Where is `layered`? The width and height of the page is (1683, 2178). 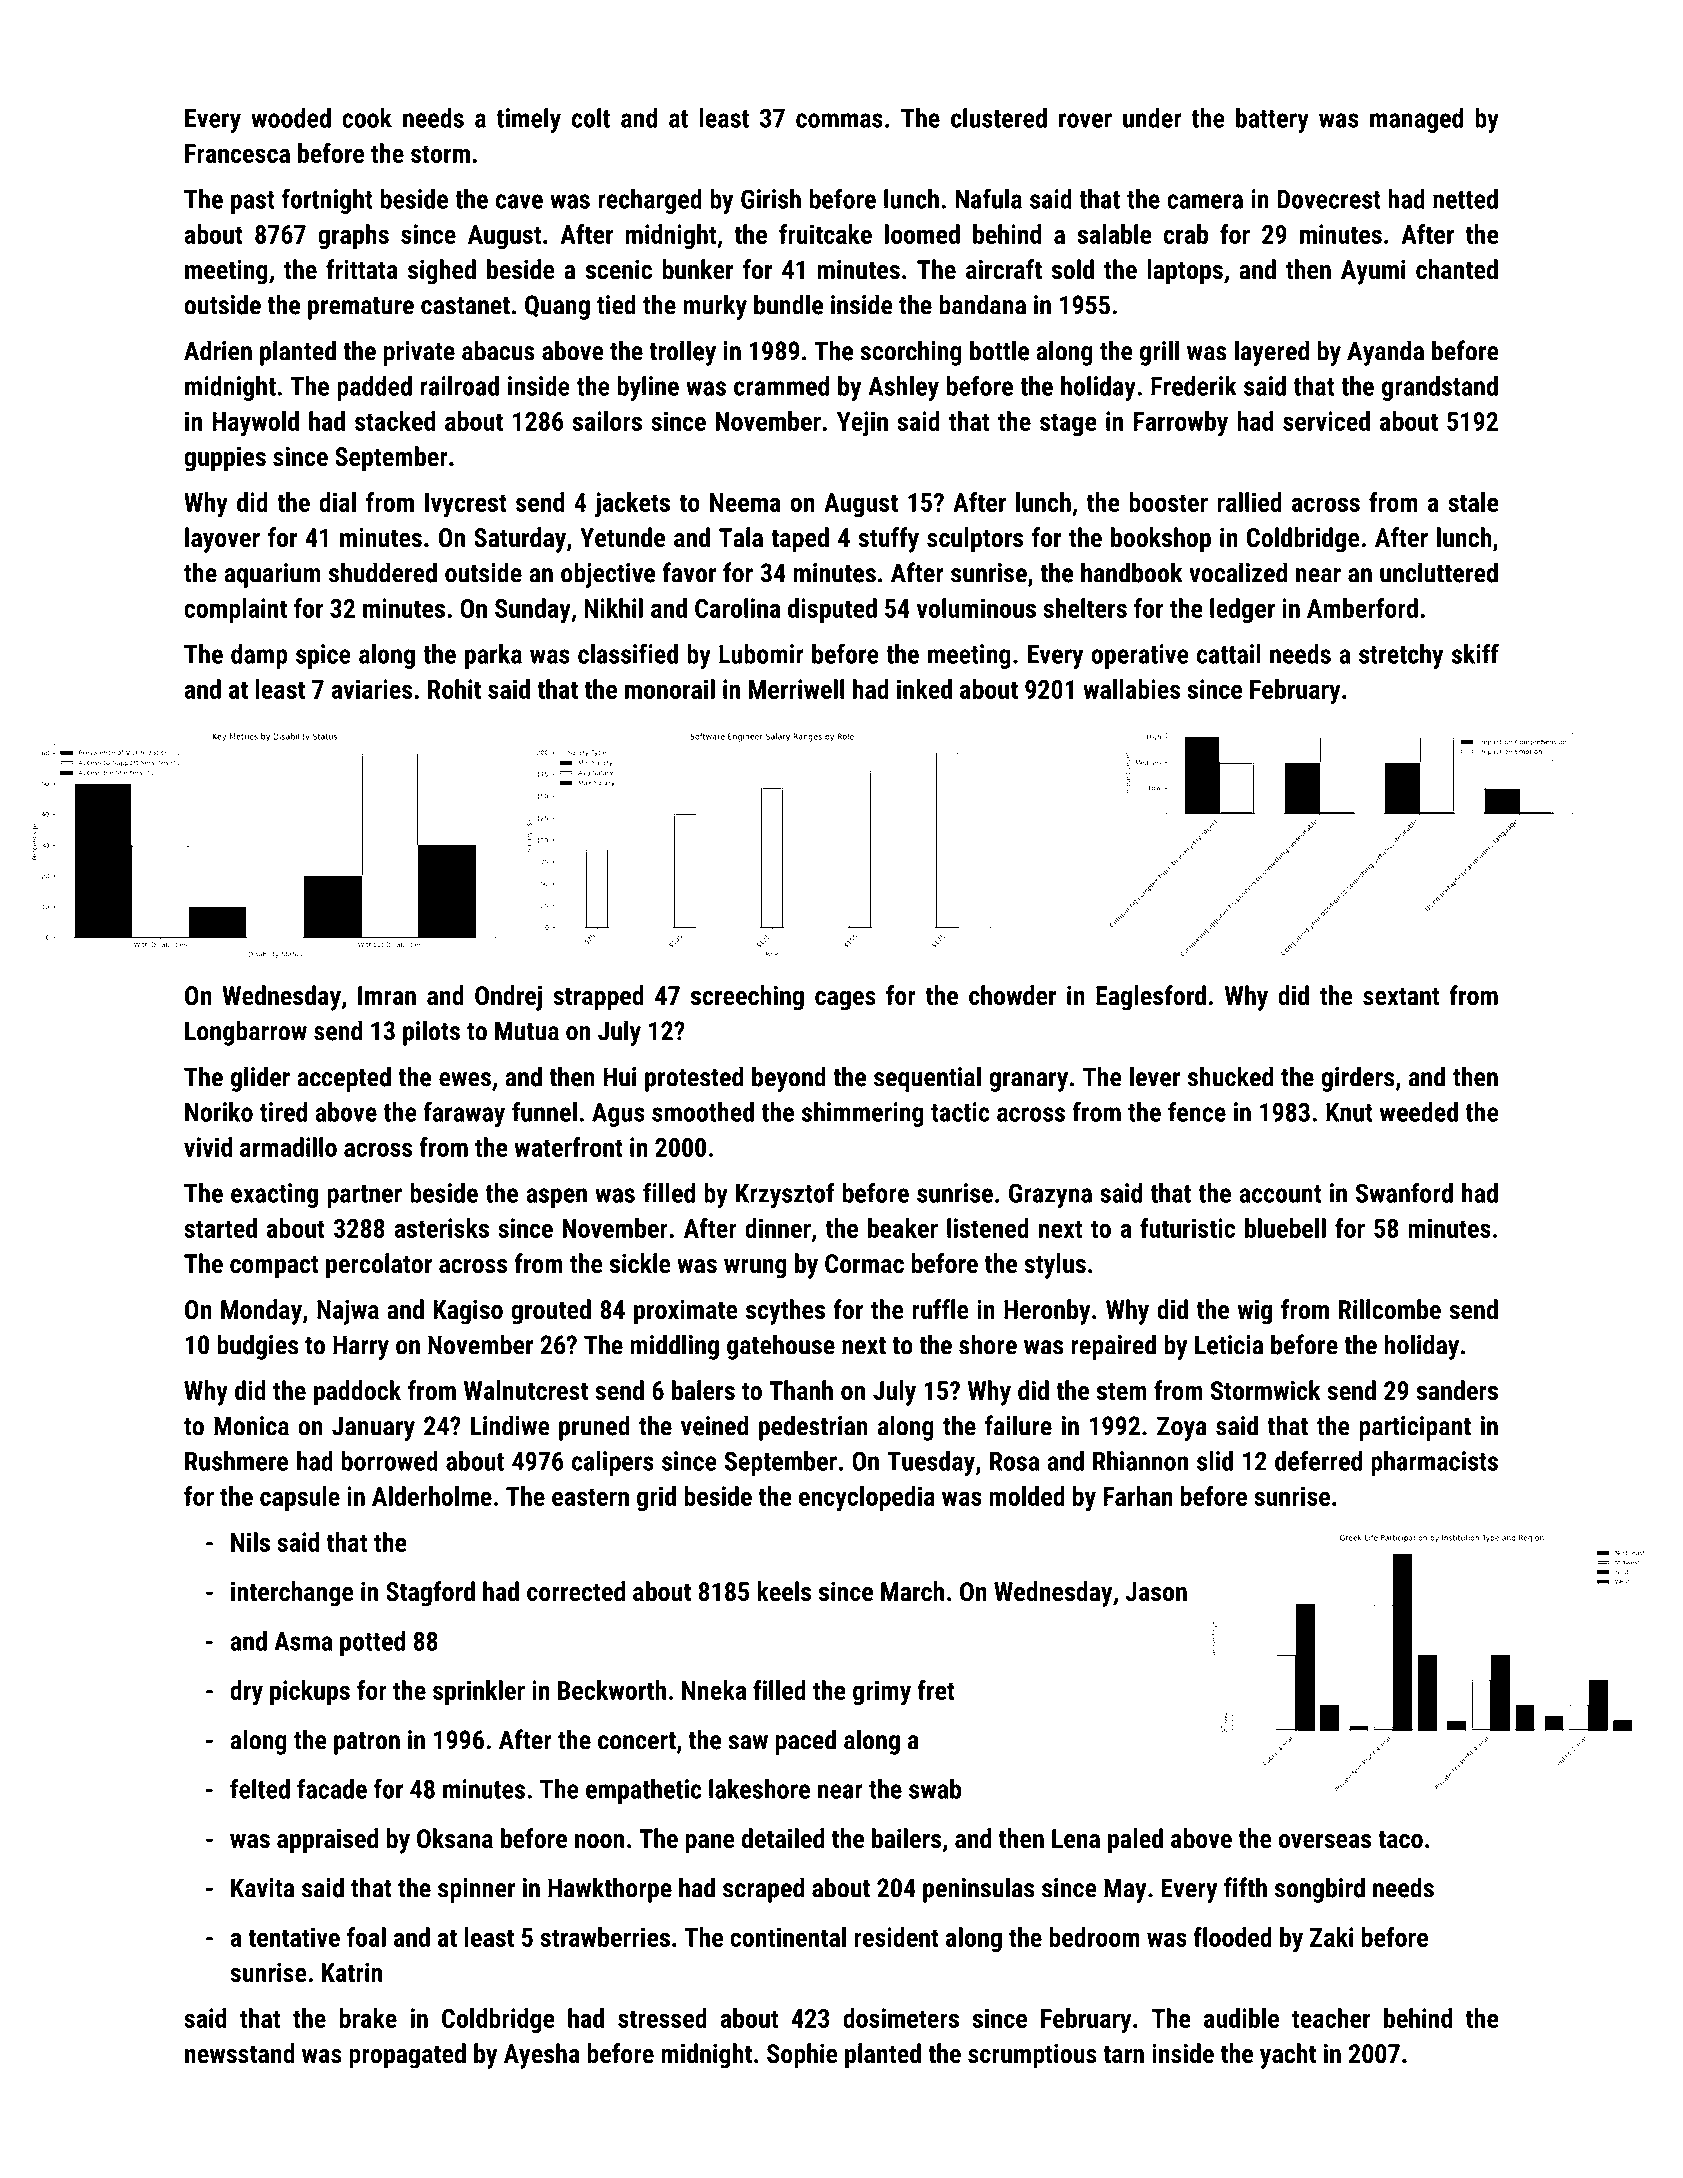 layered is located at coordinates (1272, 353).
